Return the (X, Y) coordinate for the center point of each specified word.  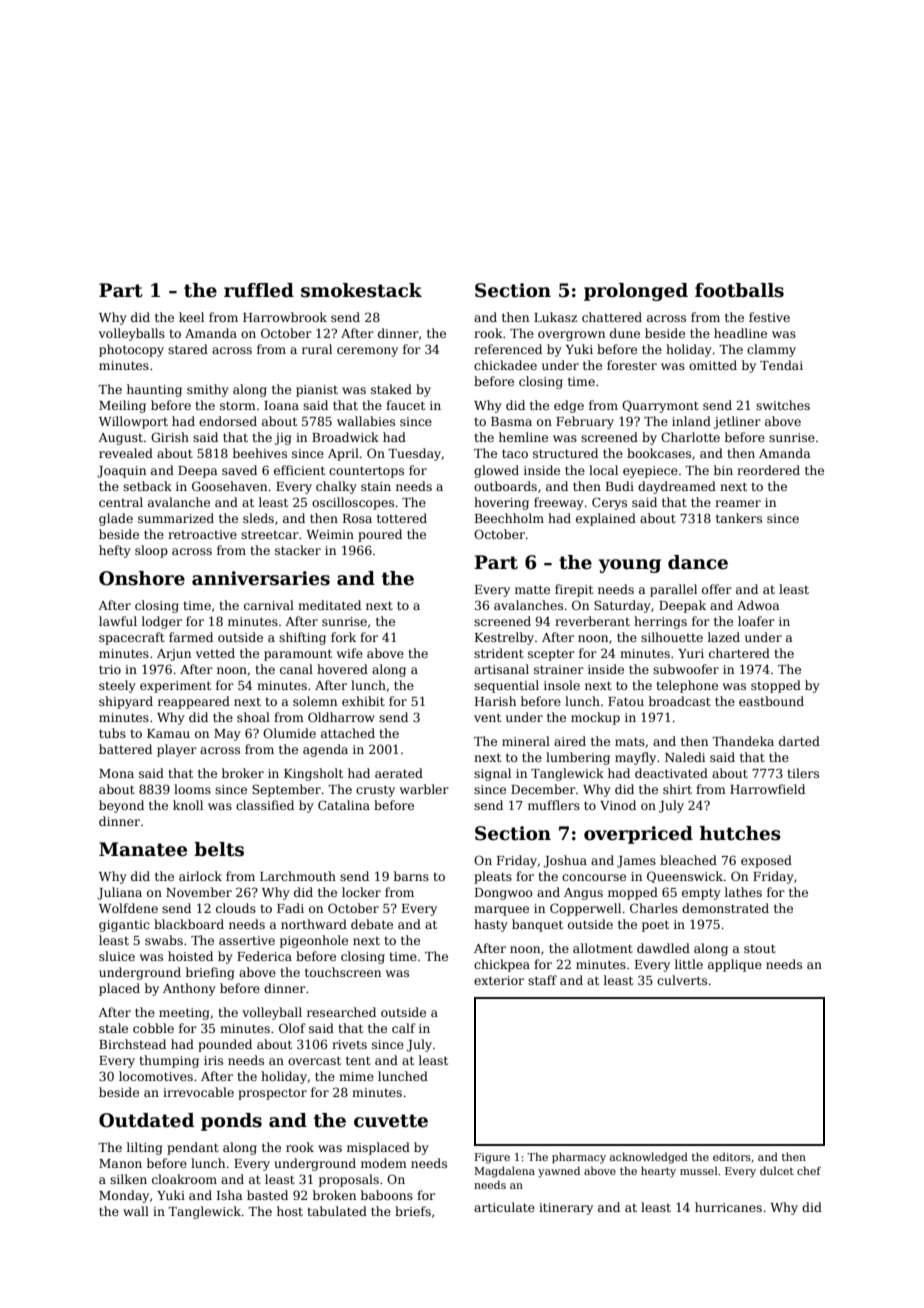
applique (735, 965)
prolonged (636, 292)
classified (265, 805)
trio (110, 669)
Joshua (565, 861)
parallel (673, 590)
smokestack (361, 290)
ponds (231, 1122)
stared (188, 349)
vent (487, 717)
